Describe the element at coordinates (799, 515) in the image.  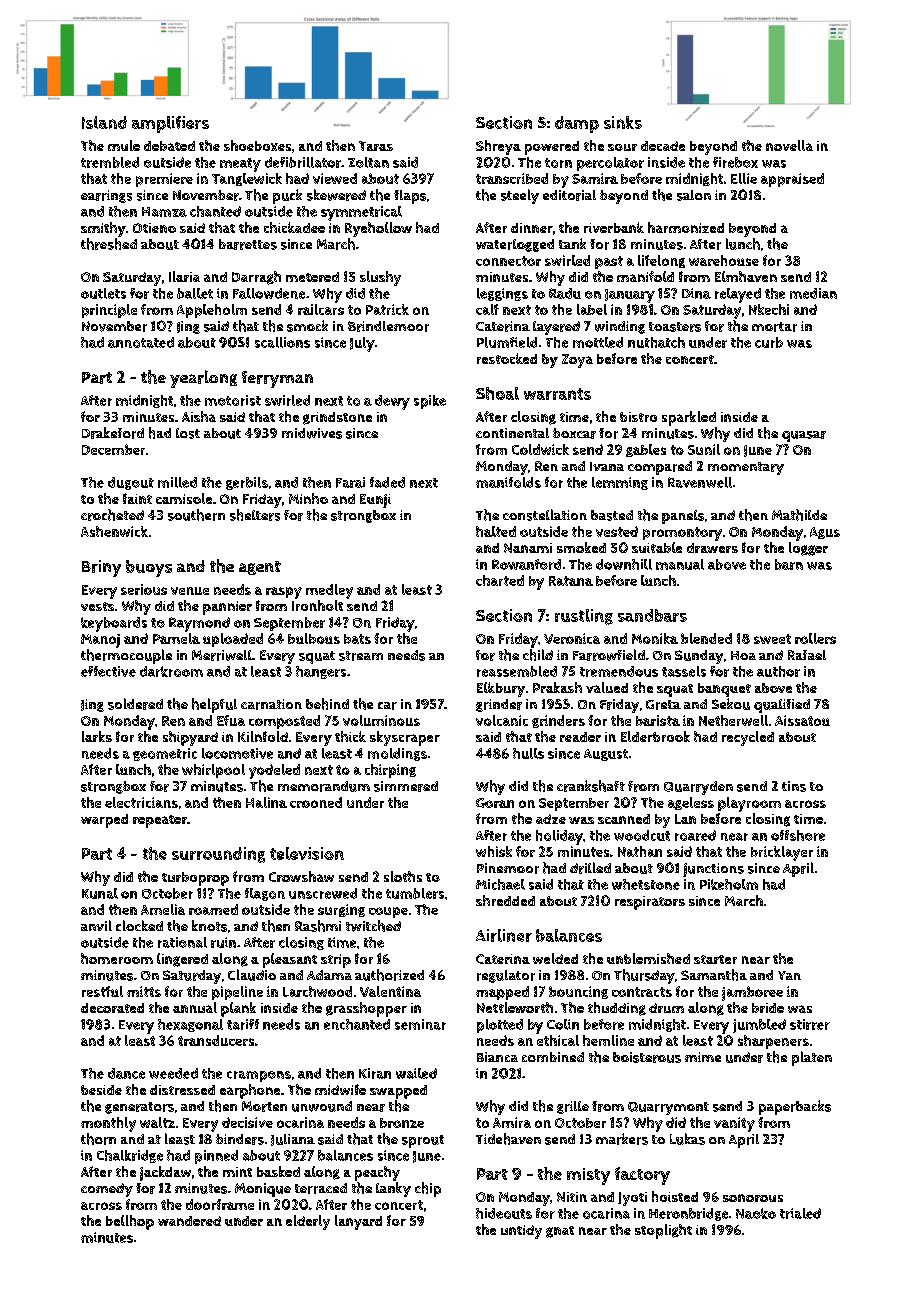
I see `Mathilde` at that location.
